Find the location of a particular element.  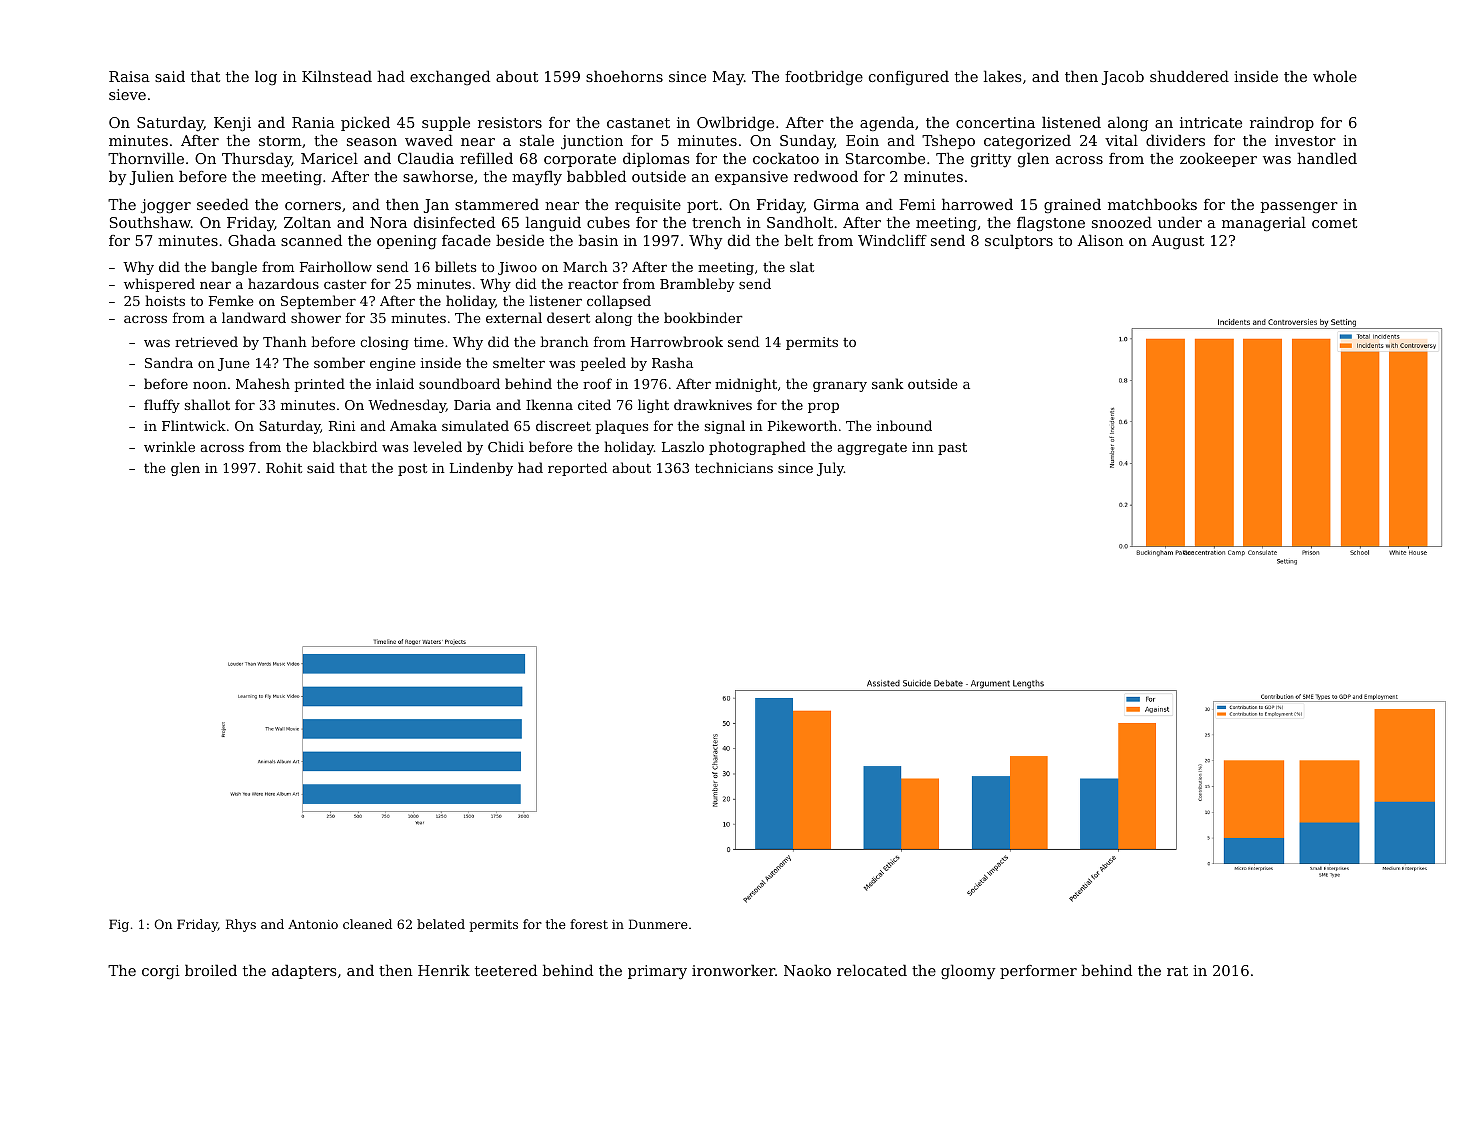

hoists is located at coordinates (165, 300).
